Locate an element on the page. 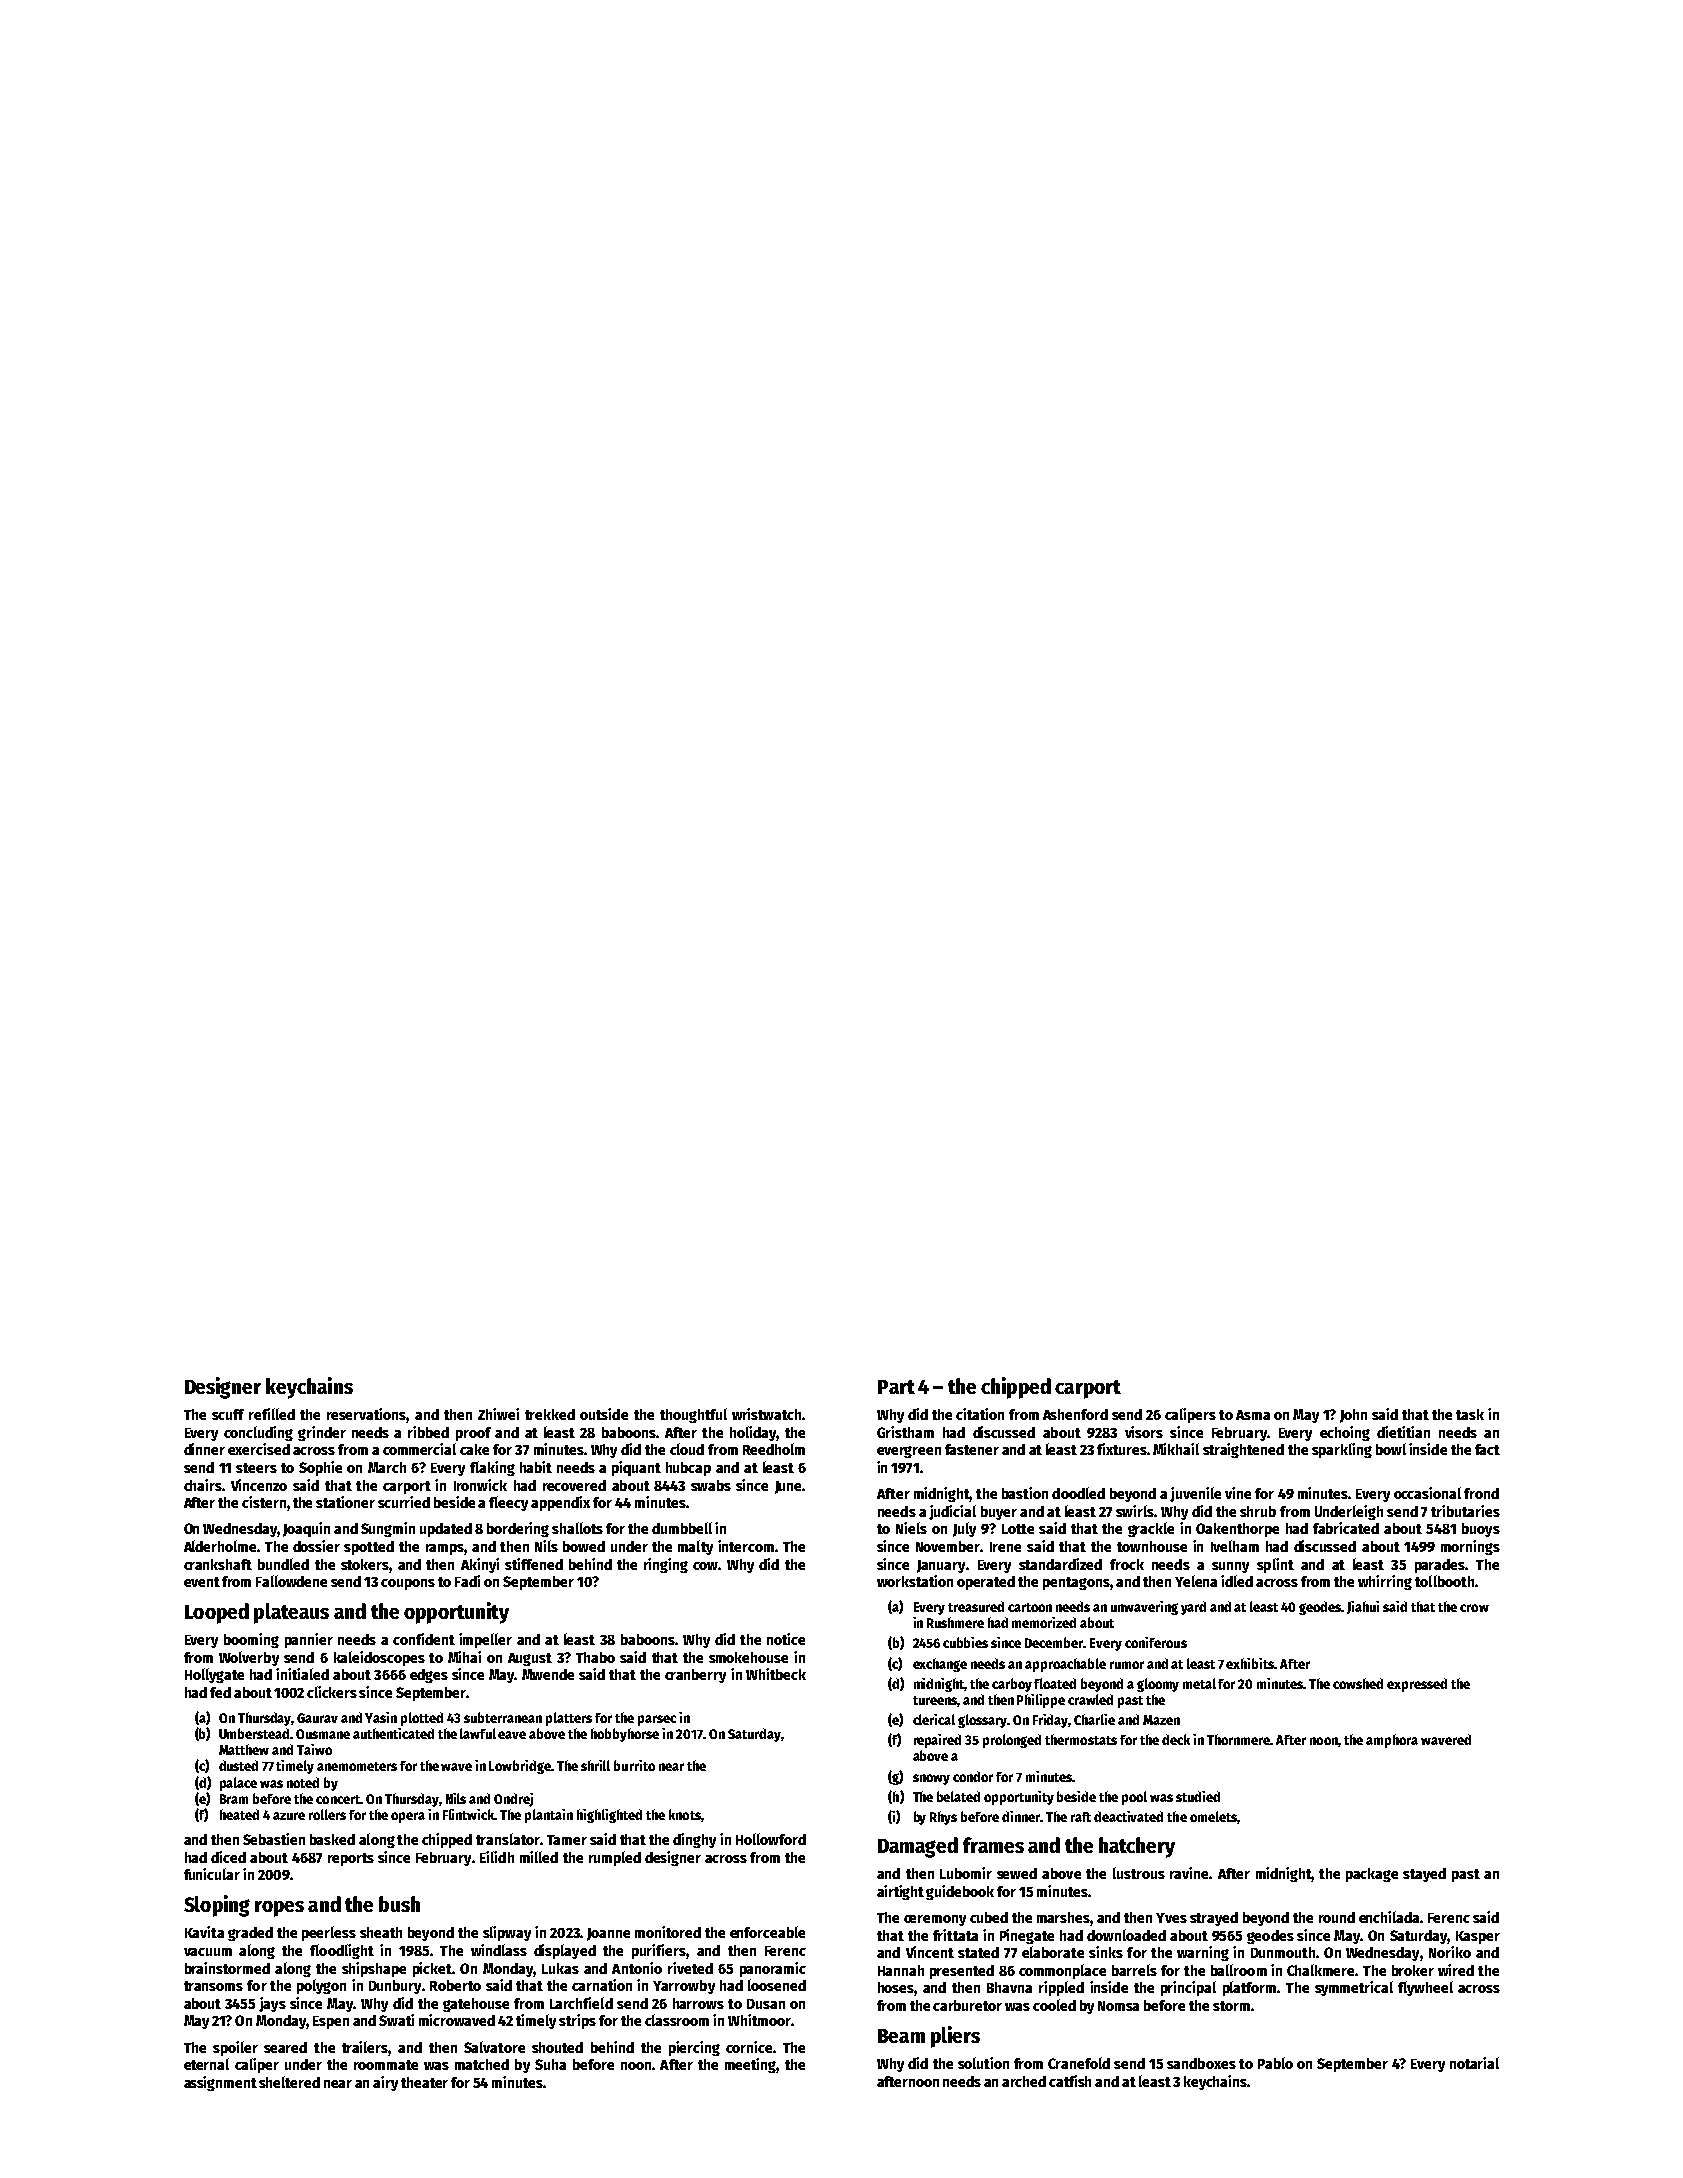 This image has height=2178, width=1683. refilled is located at coordinates (272, 1414).
